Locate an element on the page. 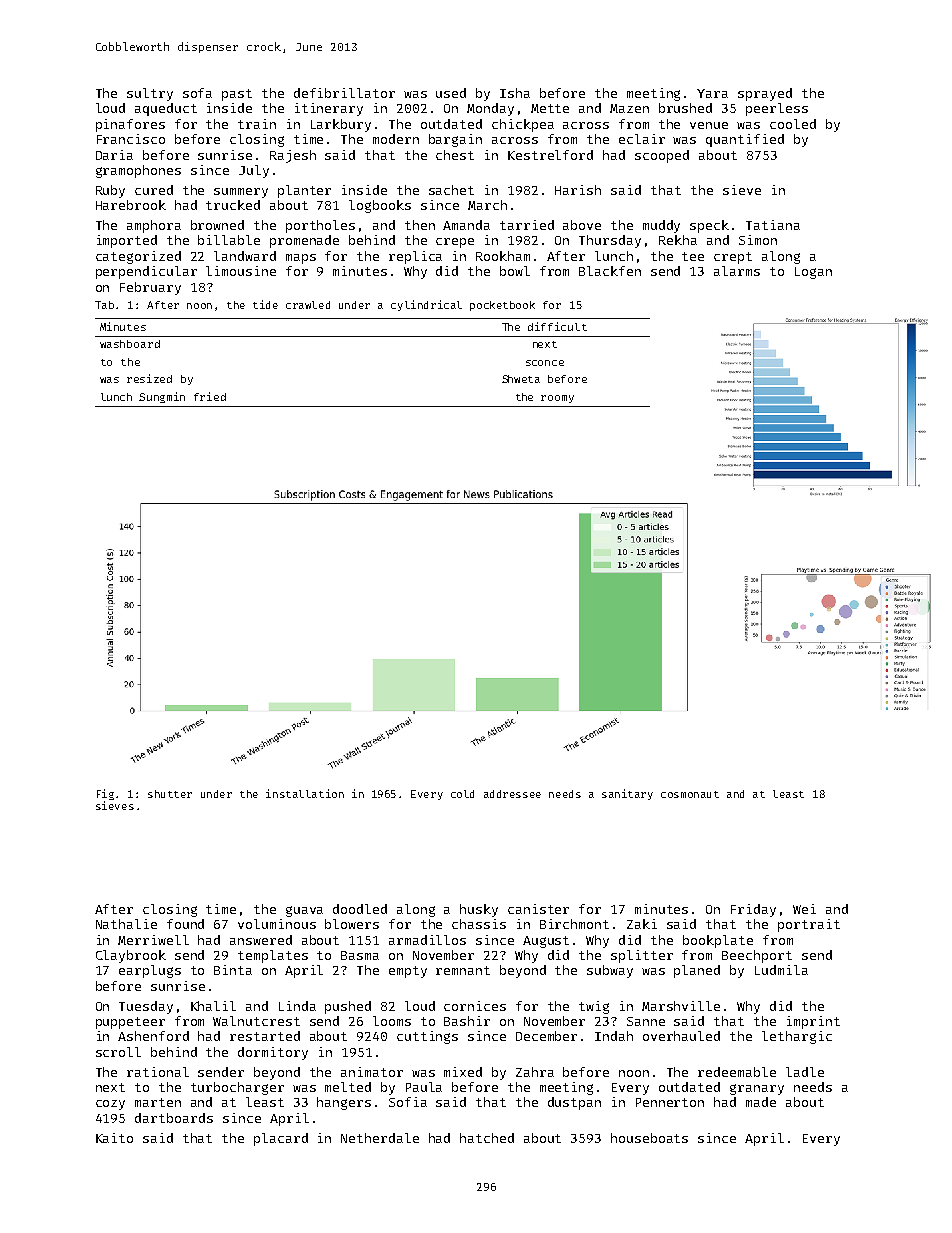 The height and width of the image is (1233, 952). Kaito is located at coordinates (114, 1138).
